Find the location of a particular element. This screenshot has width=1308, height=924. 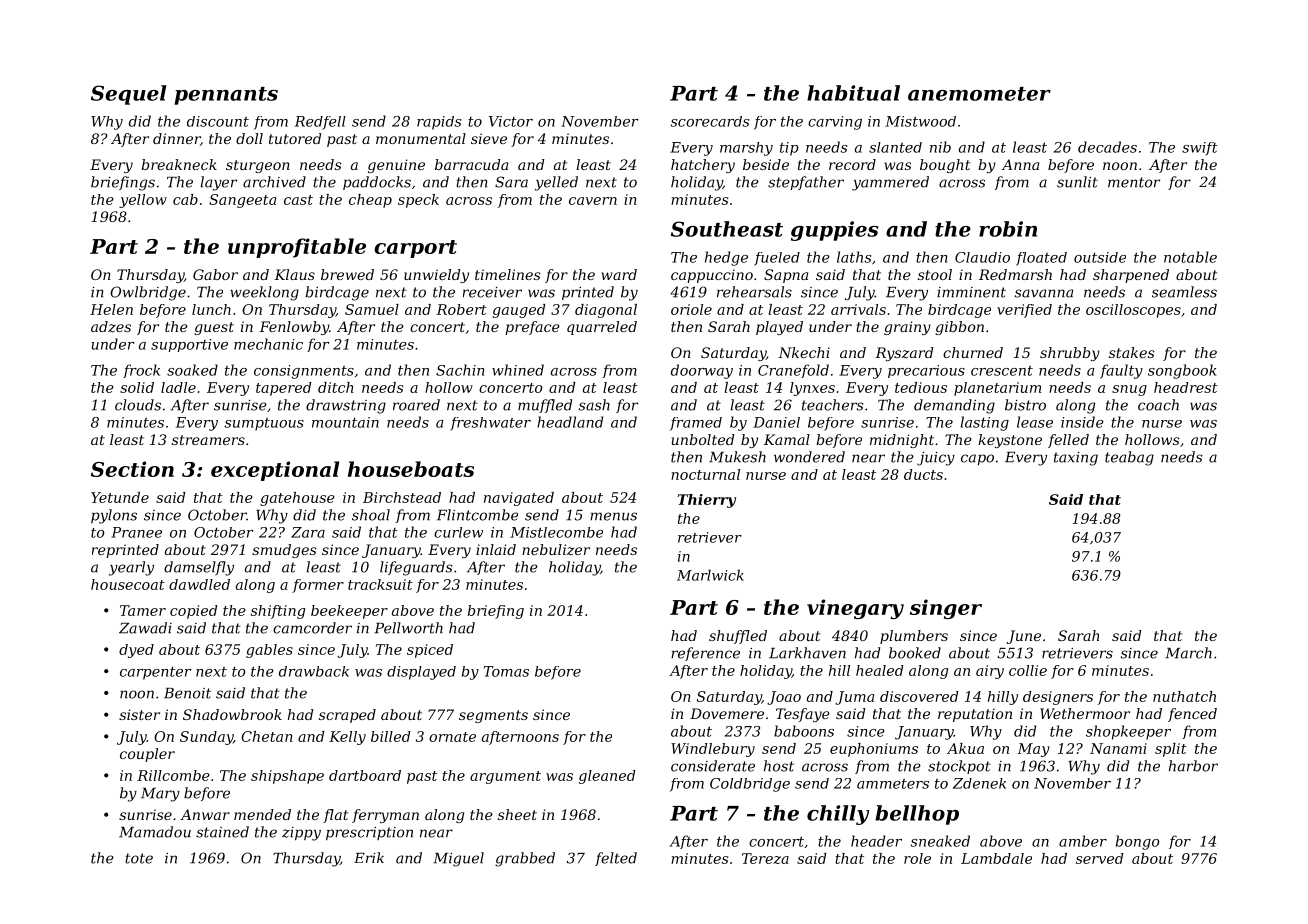

Erik is located at coordinates (369, 857).
